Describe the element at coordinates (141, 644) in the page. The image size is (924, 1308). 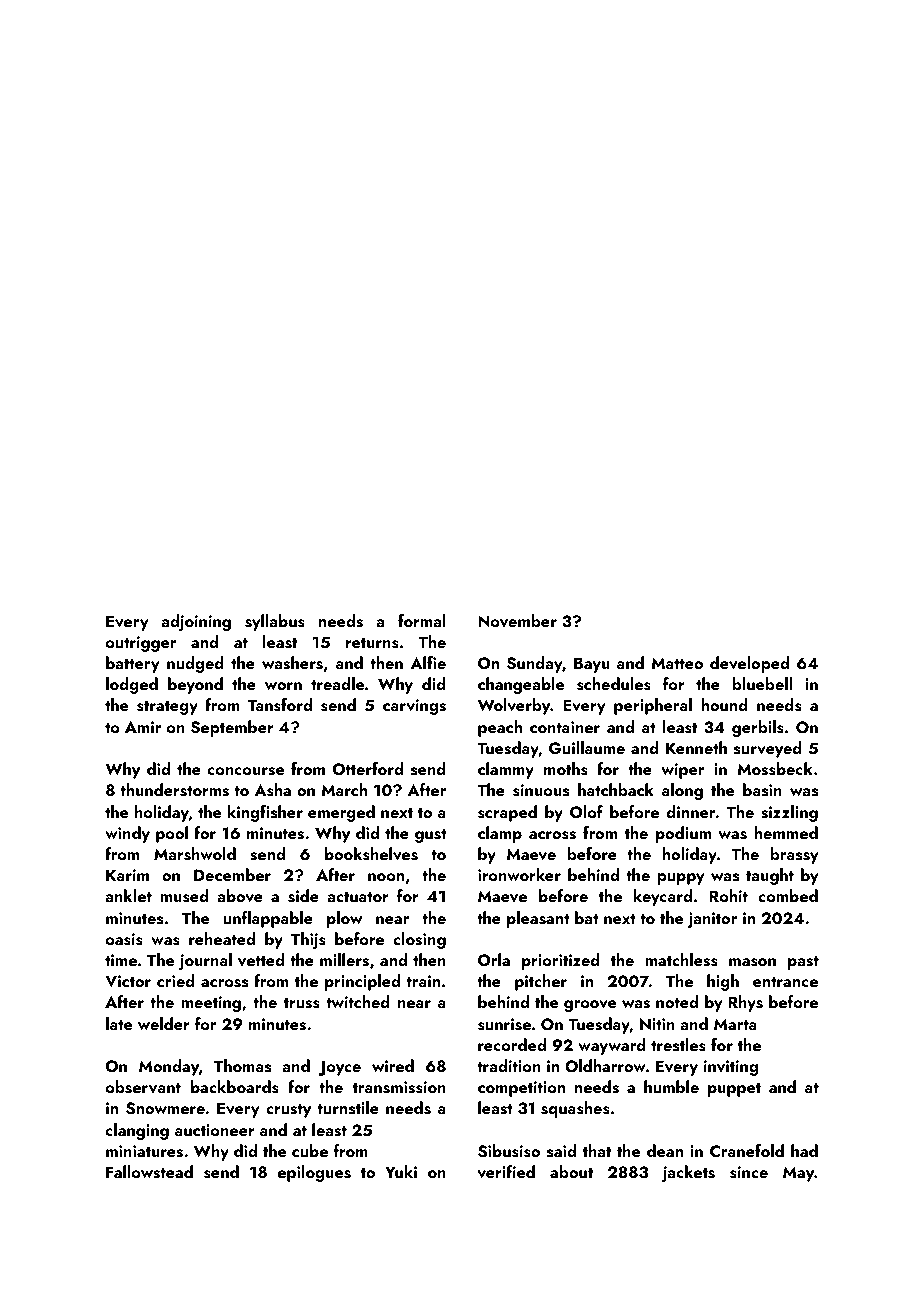
I see `outrigger` at that location.
